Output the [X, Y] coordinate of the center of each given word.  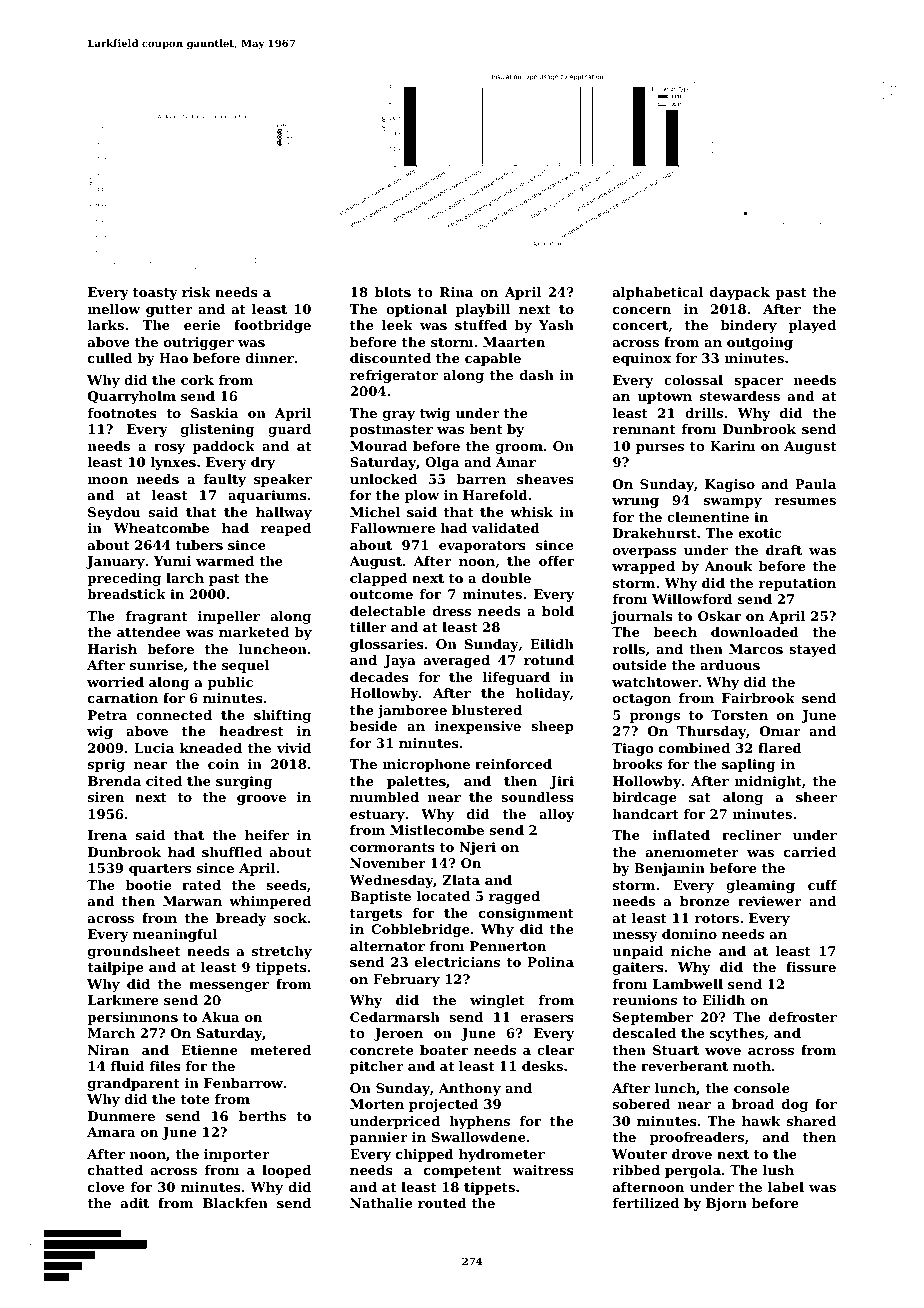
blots [393, 292]
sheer [816, 797]
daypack [740, 293]
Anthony [469, 1089]
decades [379, 677]
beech [675, 632]
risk [196, 292]
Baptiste [380, 897]
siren [106, 797]
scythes [737, 1034]
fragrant [156, 617]
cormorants [392, 847]
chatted [115, 1170]
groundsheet [134, 952]
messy [635, 937]
